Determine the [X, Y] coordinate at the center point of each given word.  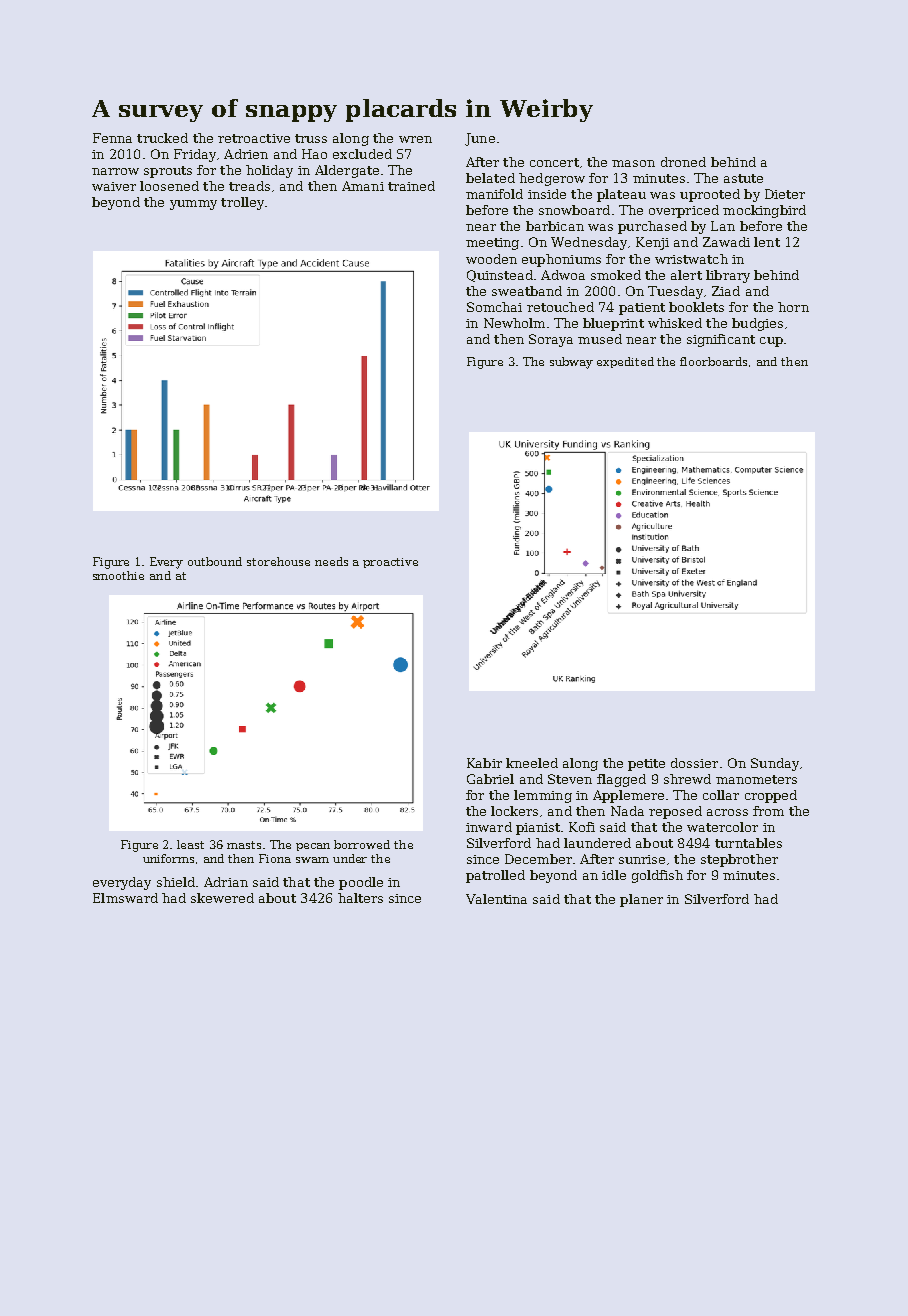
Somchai [494, 307]
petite [646, 765]
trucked [162, 138]
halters [360, 898]
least [190, 844]
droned [683, 162]
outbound [215, 561]
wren [415, 139]
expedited [625, 362]
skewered [222, 898]
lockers [514, 811]
